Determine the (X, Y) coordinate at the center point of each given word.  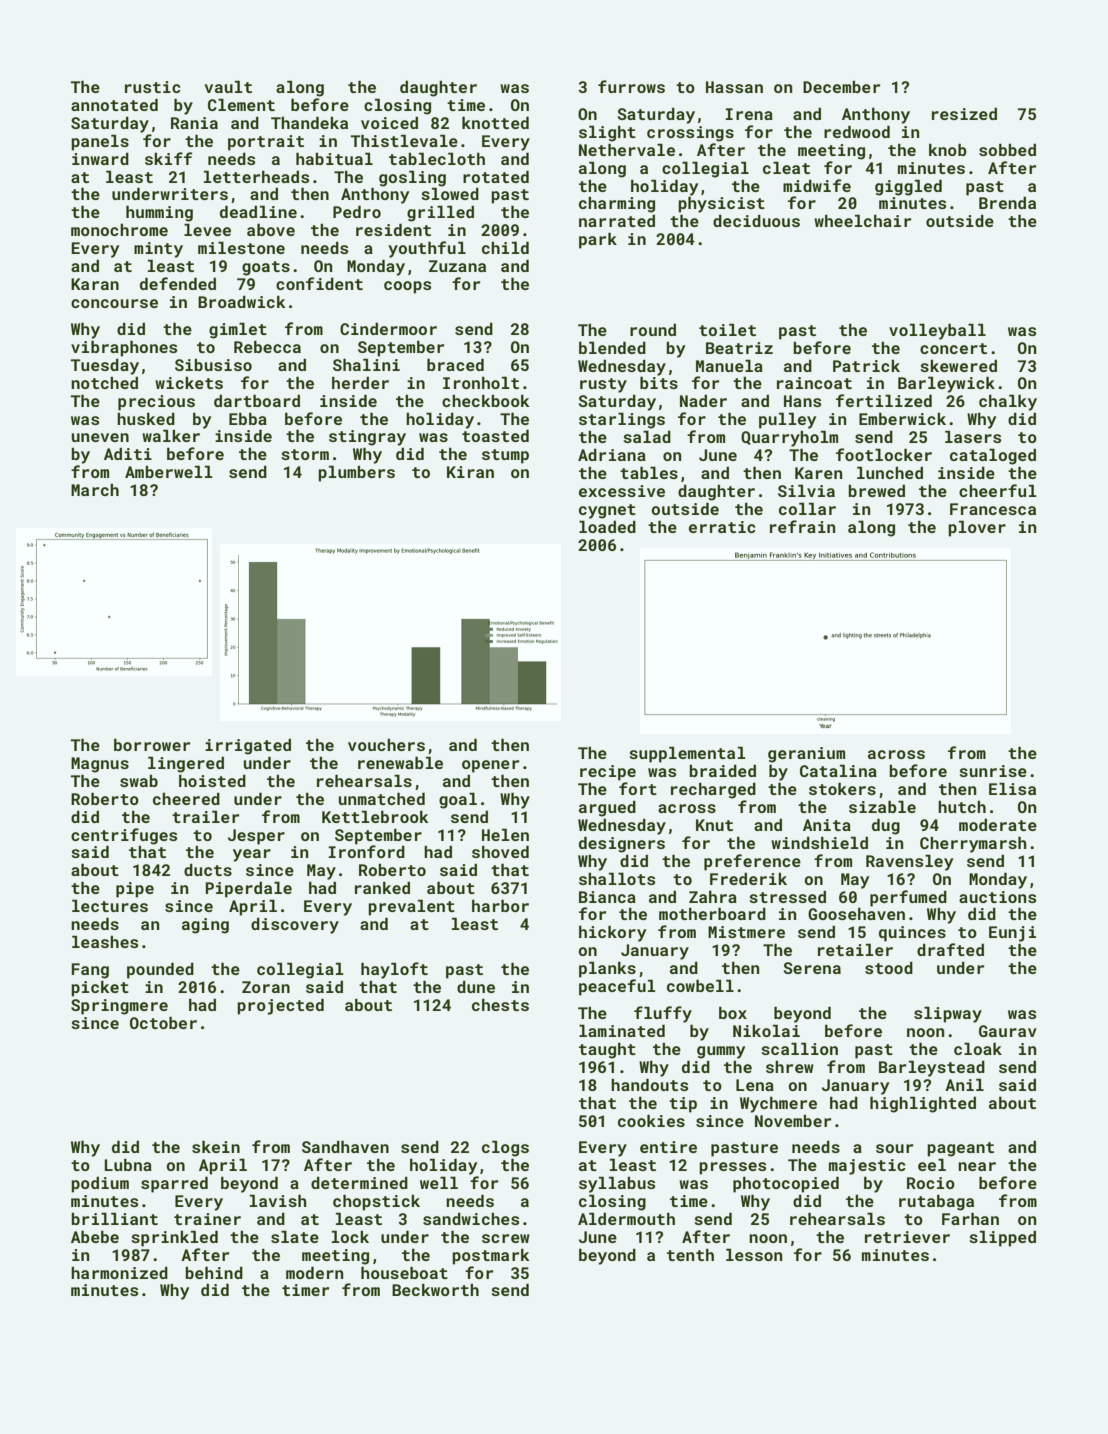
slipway (948, 1014)
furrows (631, 86)
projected (280, 1007)
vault (228, 86)
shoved (500, 852)
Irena (749, 114)
